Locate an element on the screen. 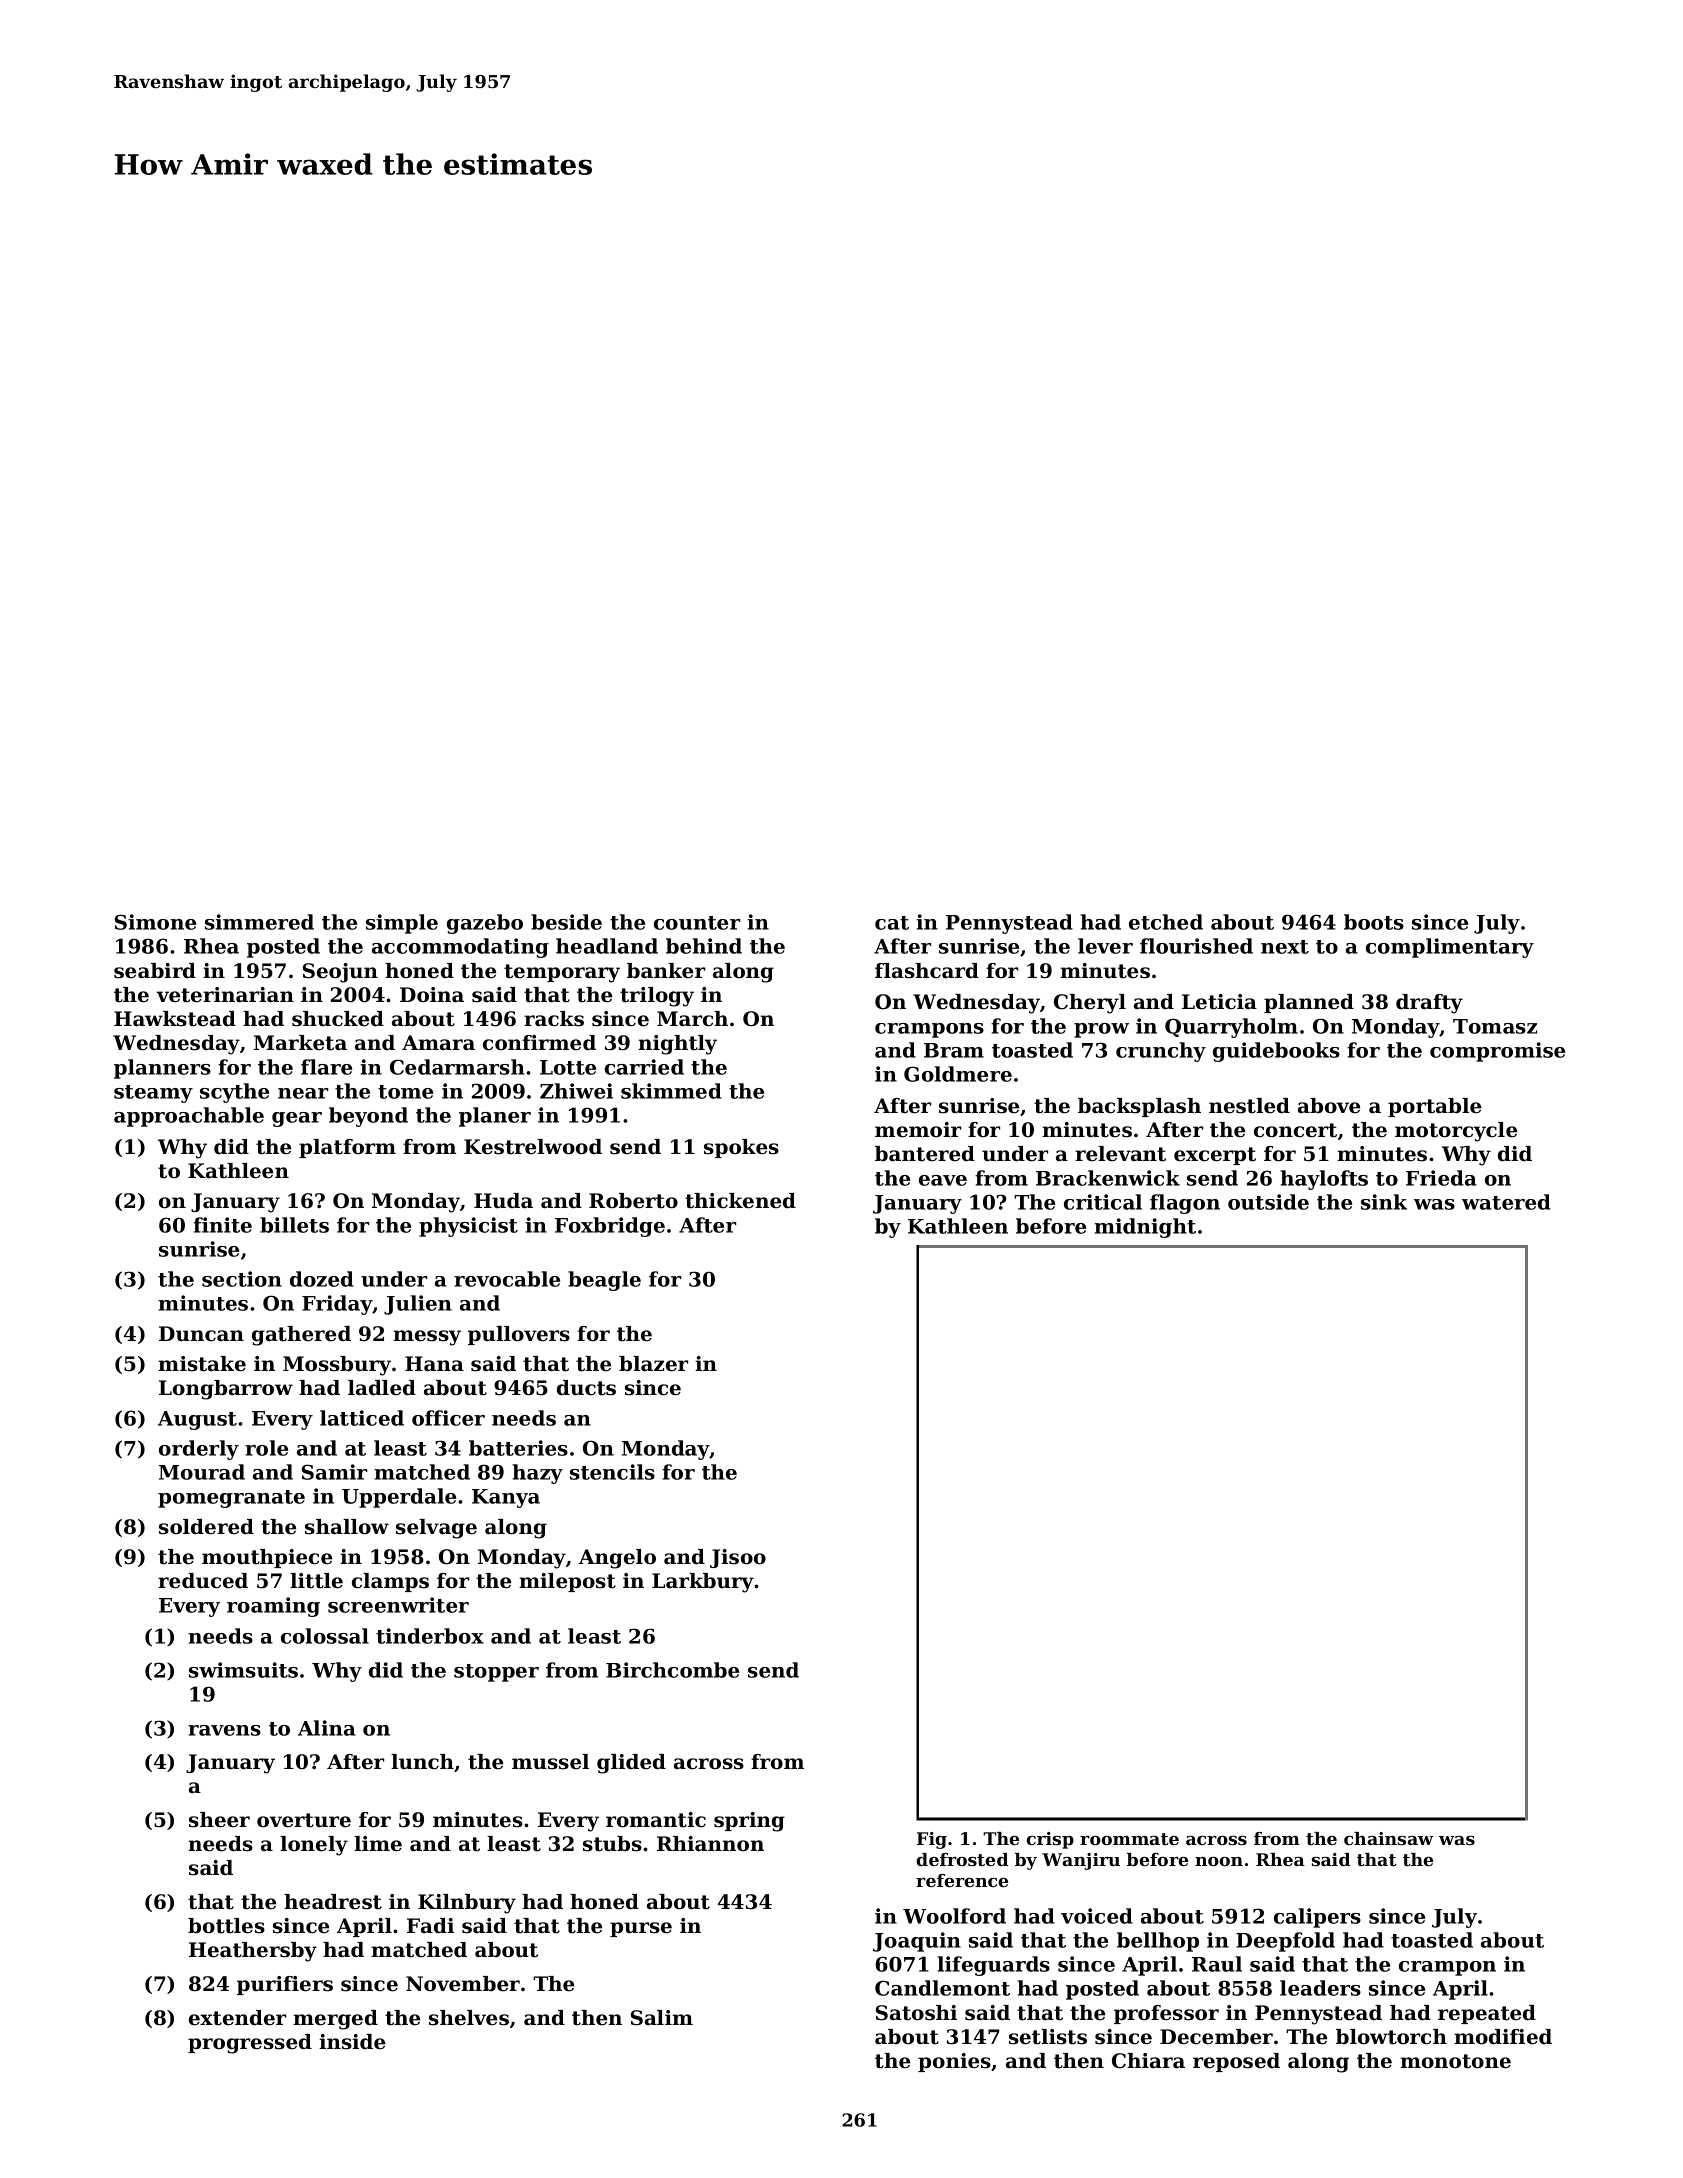 The height and width of the screenshot is (2178, 1683). bottles is located at coordinates (226, 1926).
